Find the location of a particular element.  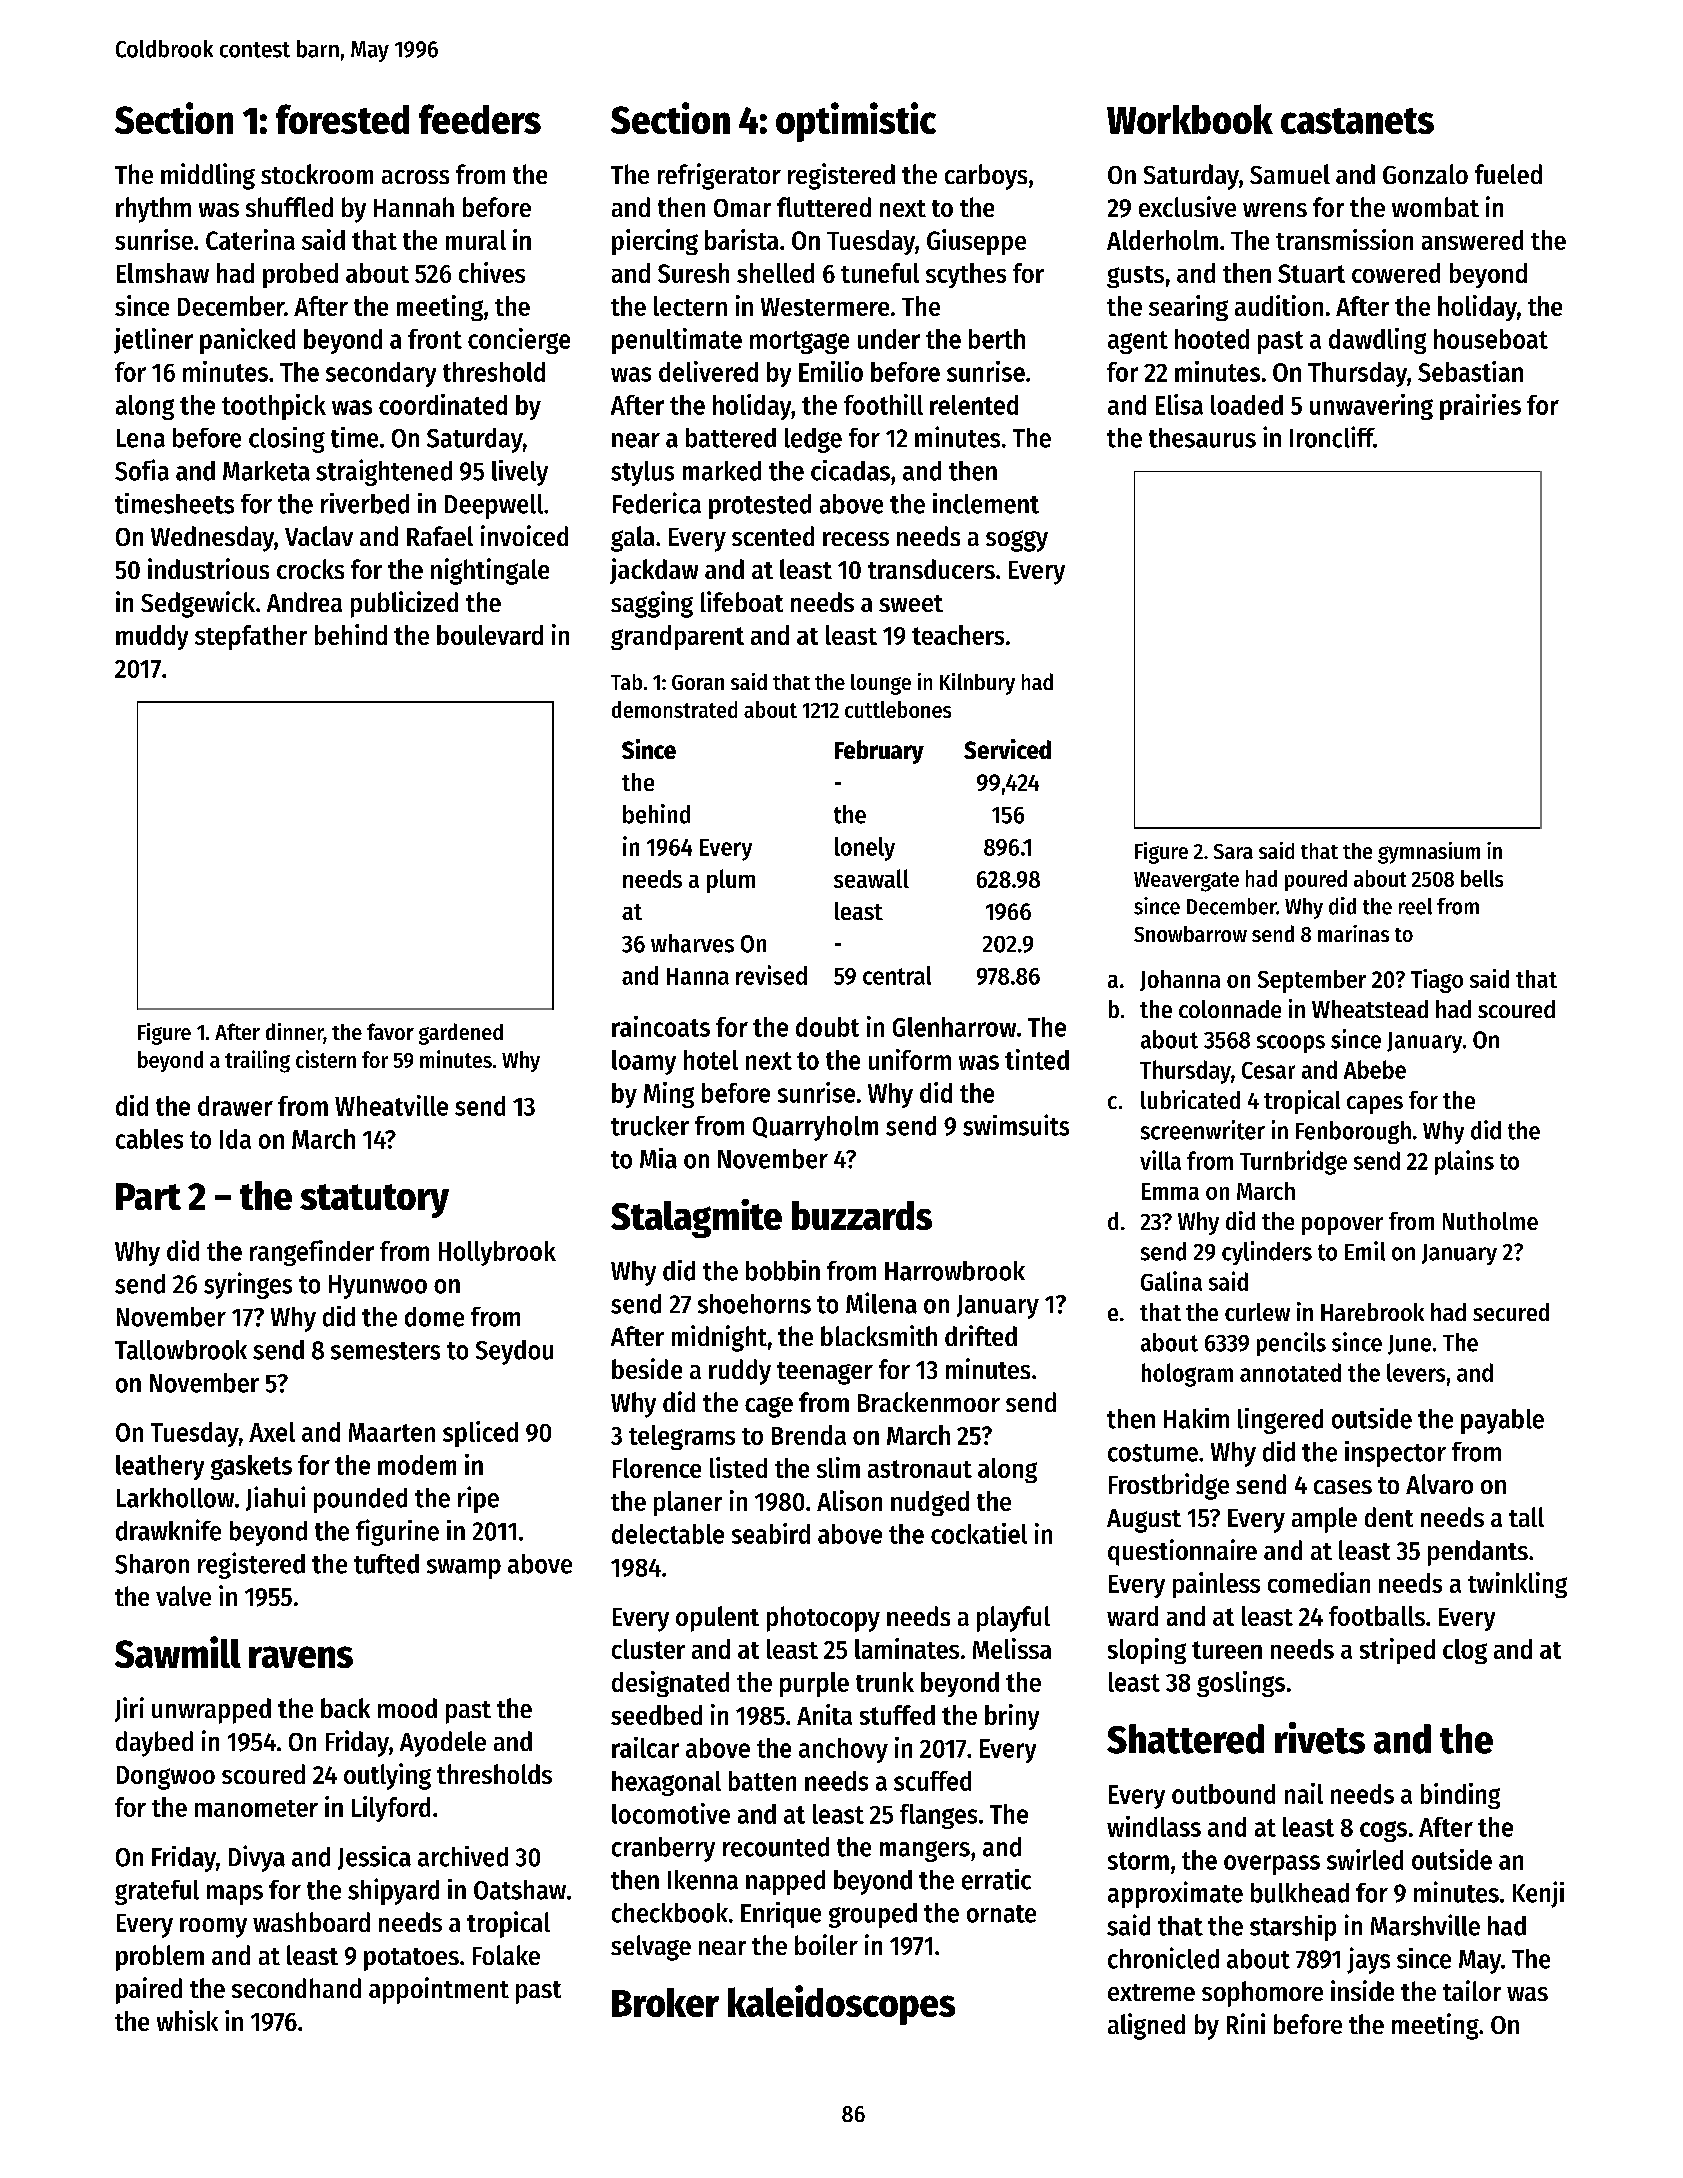

Galina is located at coordinates (1171, 1281).
